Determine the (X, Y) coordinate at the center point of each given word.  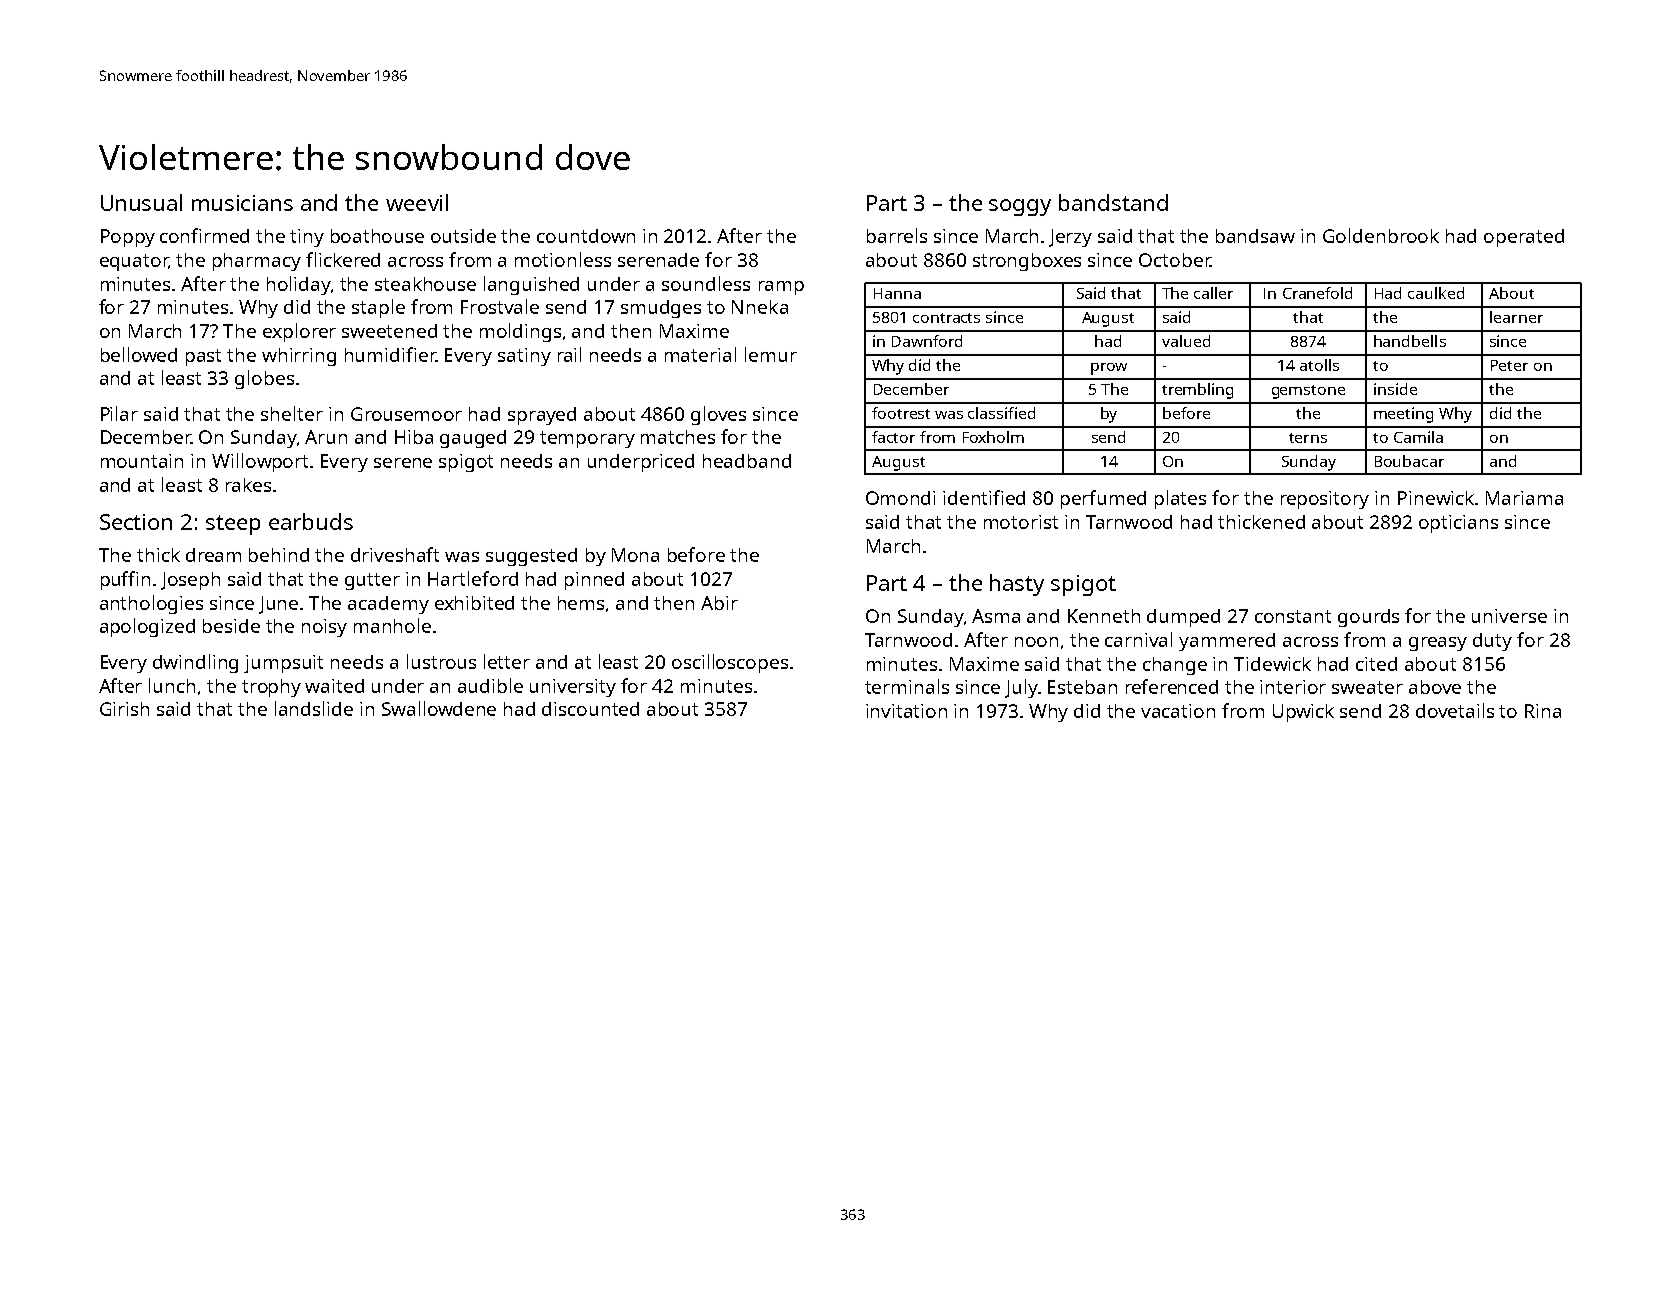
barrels (897, 235)
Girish (124, 709)
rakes (248, 485)
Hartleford (473, 578)
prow (1109, 369)
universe (1509, 616)
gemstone (1308, 392)
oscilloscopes (730, 663)
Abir (719, 603)
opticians (1458, 524)
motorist (1021, 522)
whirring (299, 357)
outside (463, 236)
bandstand (1113, 202)
